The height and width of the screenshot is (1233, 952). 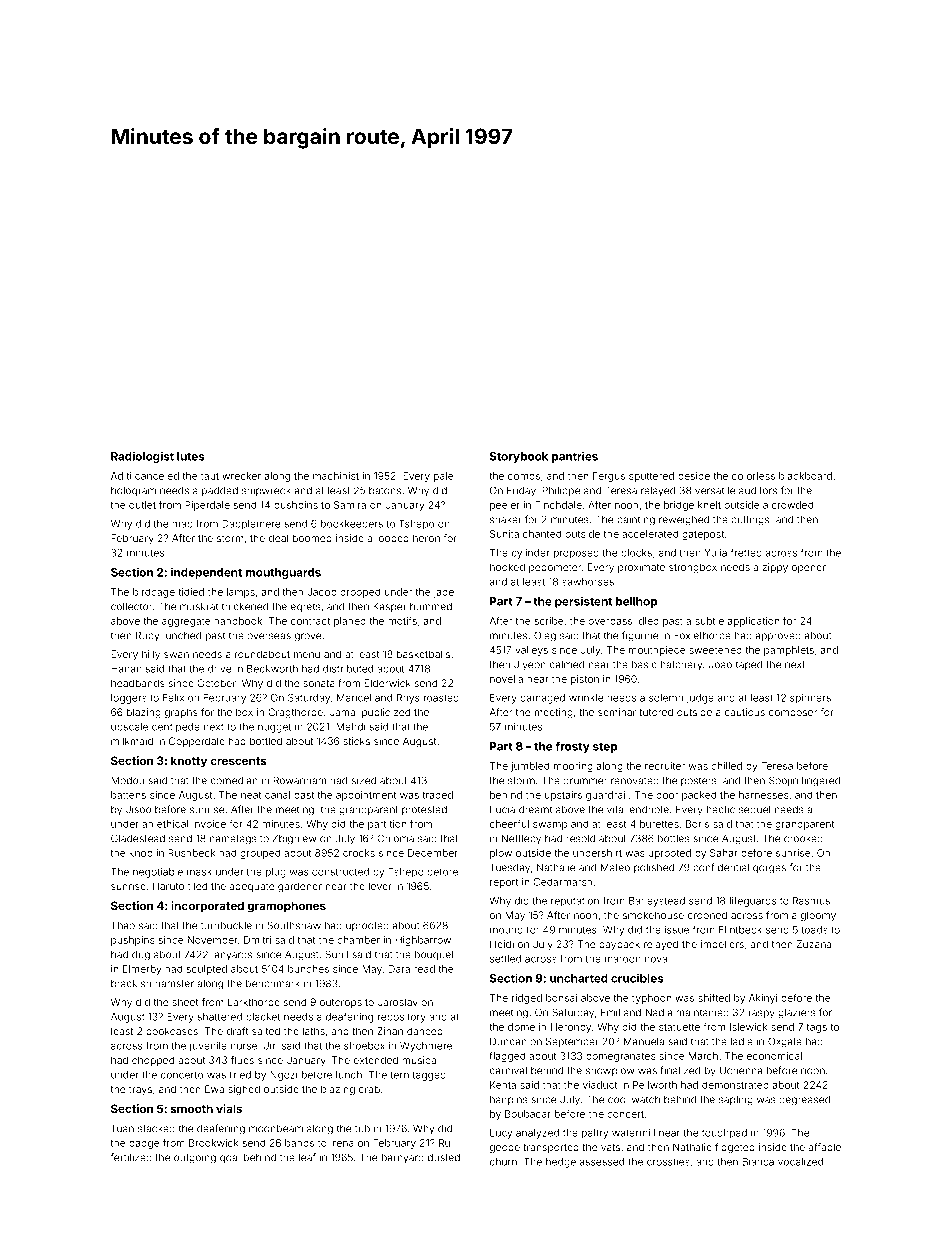 What do you see at coordinates (519, 457) in the screenshot?
I see `Storybook` at bounding box center [519, 457].
